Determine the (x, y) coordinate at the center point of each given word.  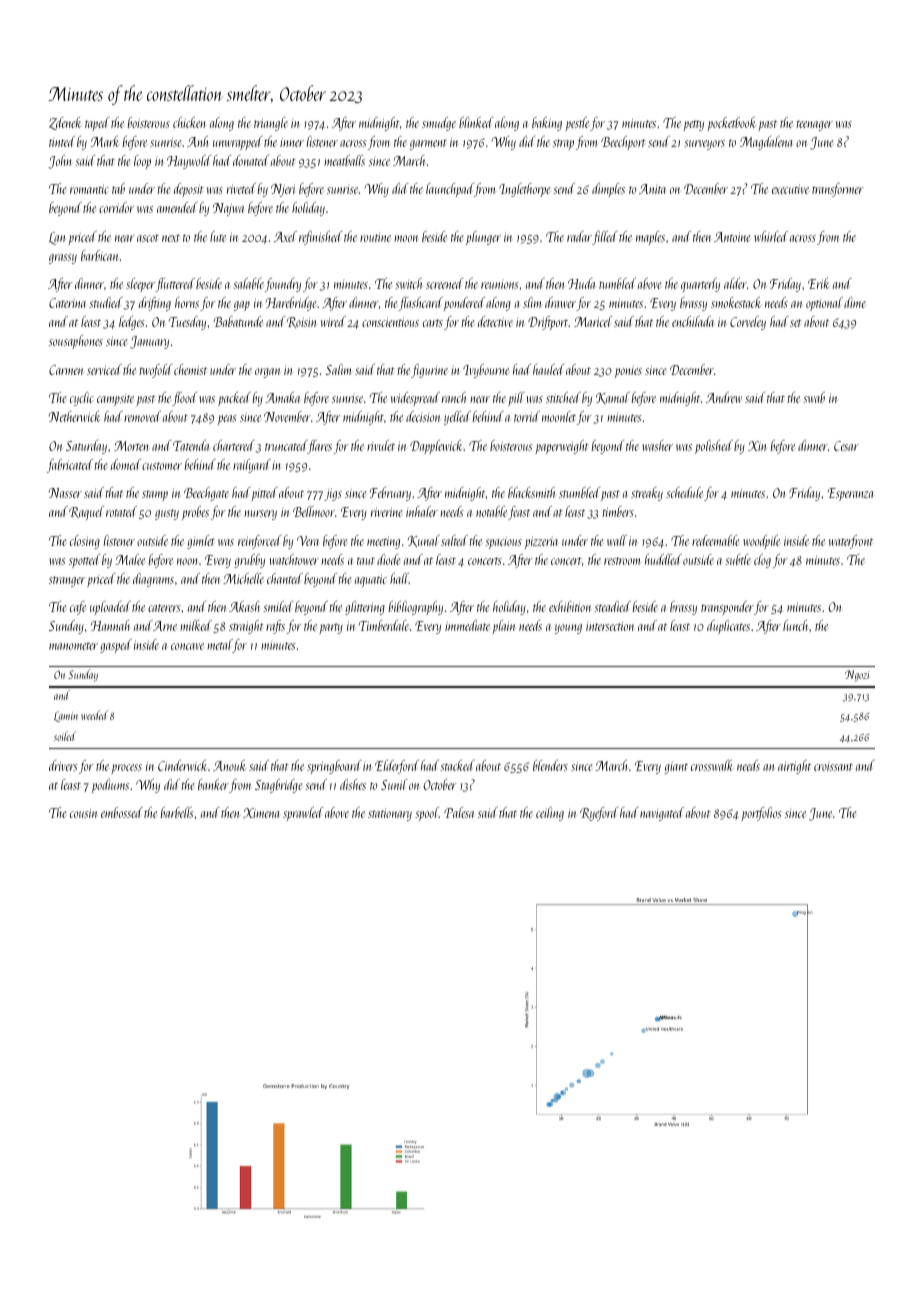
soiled (65, 736)
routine (375, 237)
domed (126, 464)
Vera (308, 541)
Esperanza (850, 494)
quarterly (700, 285)
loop (142, 162)
